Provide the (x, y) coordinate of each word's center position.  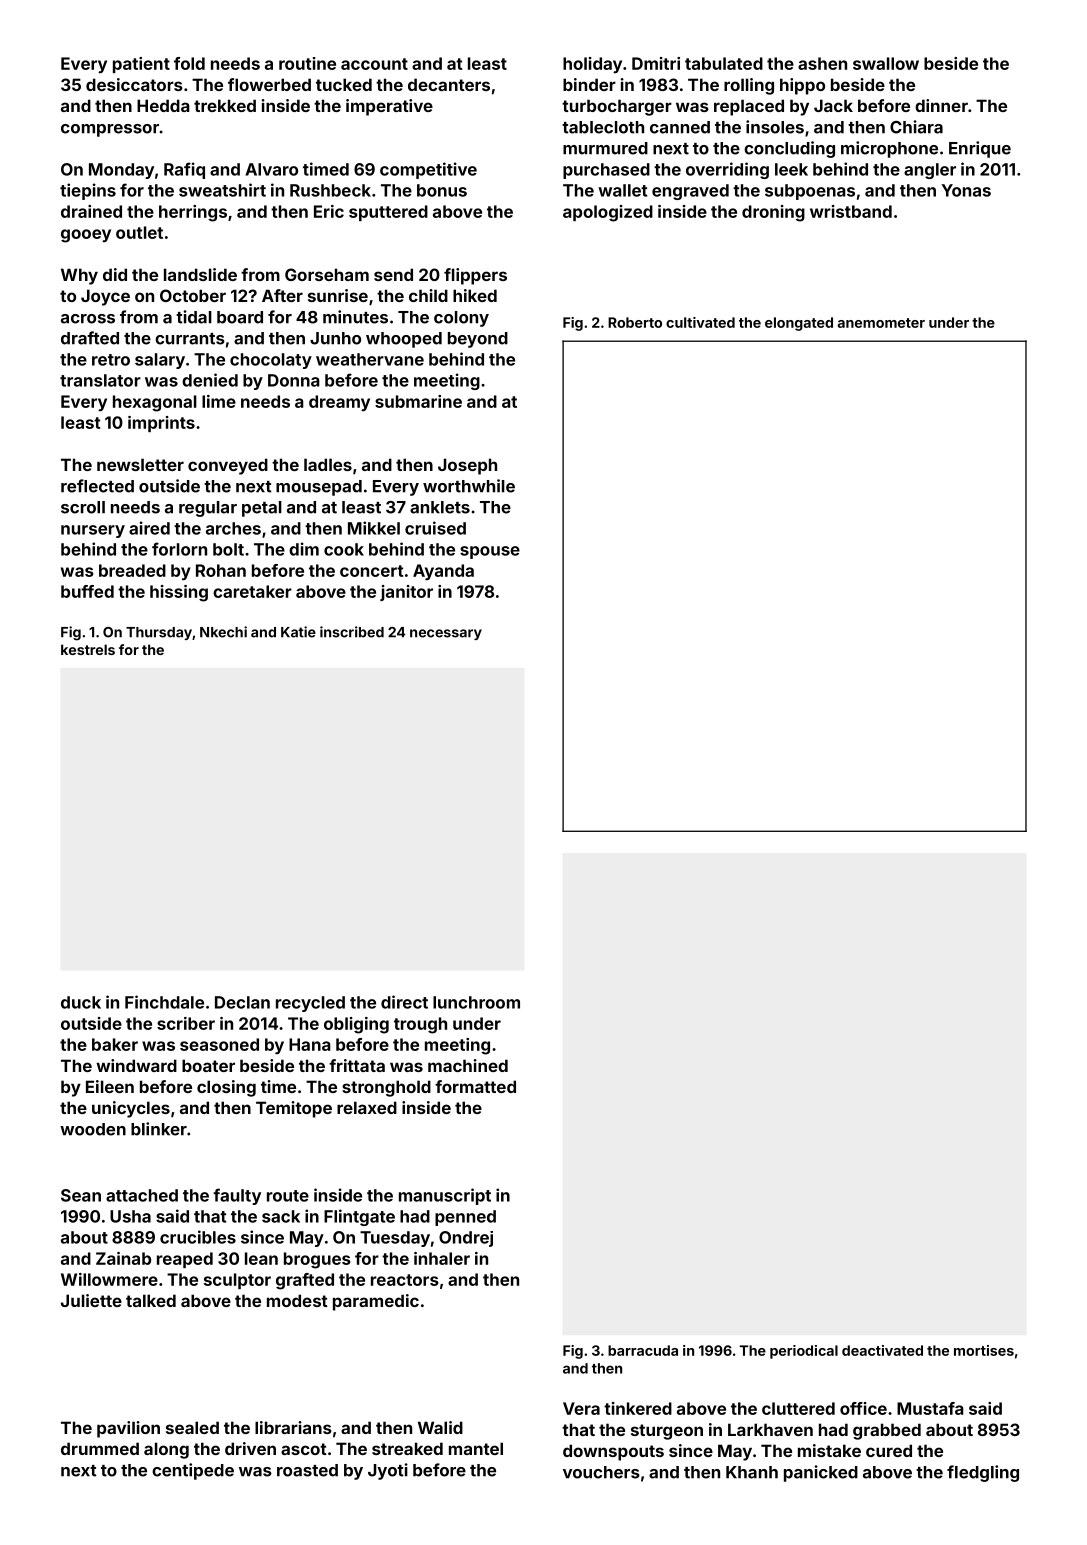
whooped (404, 340)
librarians (293, 1427)
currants (190, 339)
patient (141, 65)
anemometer (881, 323)
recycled (310, 1004)
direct (404, 1002)
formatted (475, 1086)
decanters (449, 84)
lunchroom (476, 1002)
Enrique (980, 149)
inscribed (352, 632)
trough (420, 1025)
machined (468, 1065)
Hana (310, 1044)
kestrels (88, 649)
